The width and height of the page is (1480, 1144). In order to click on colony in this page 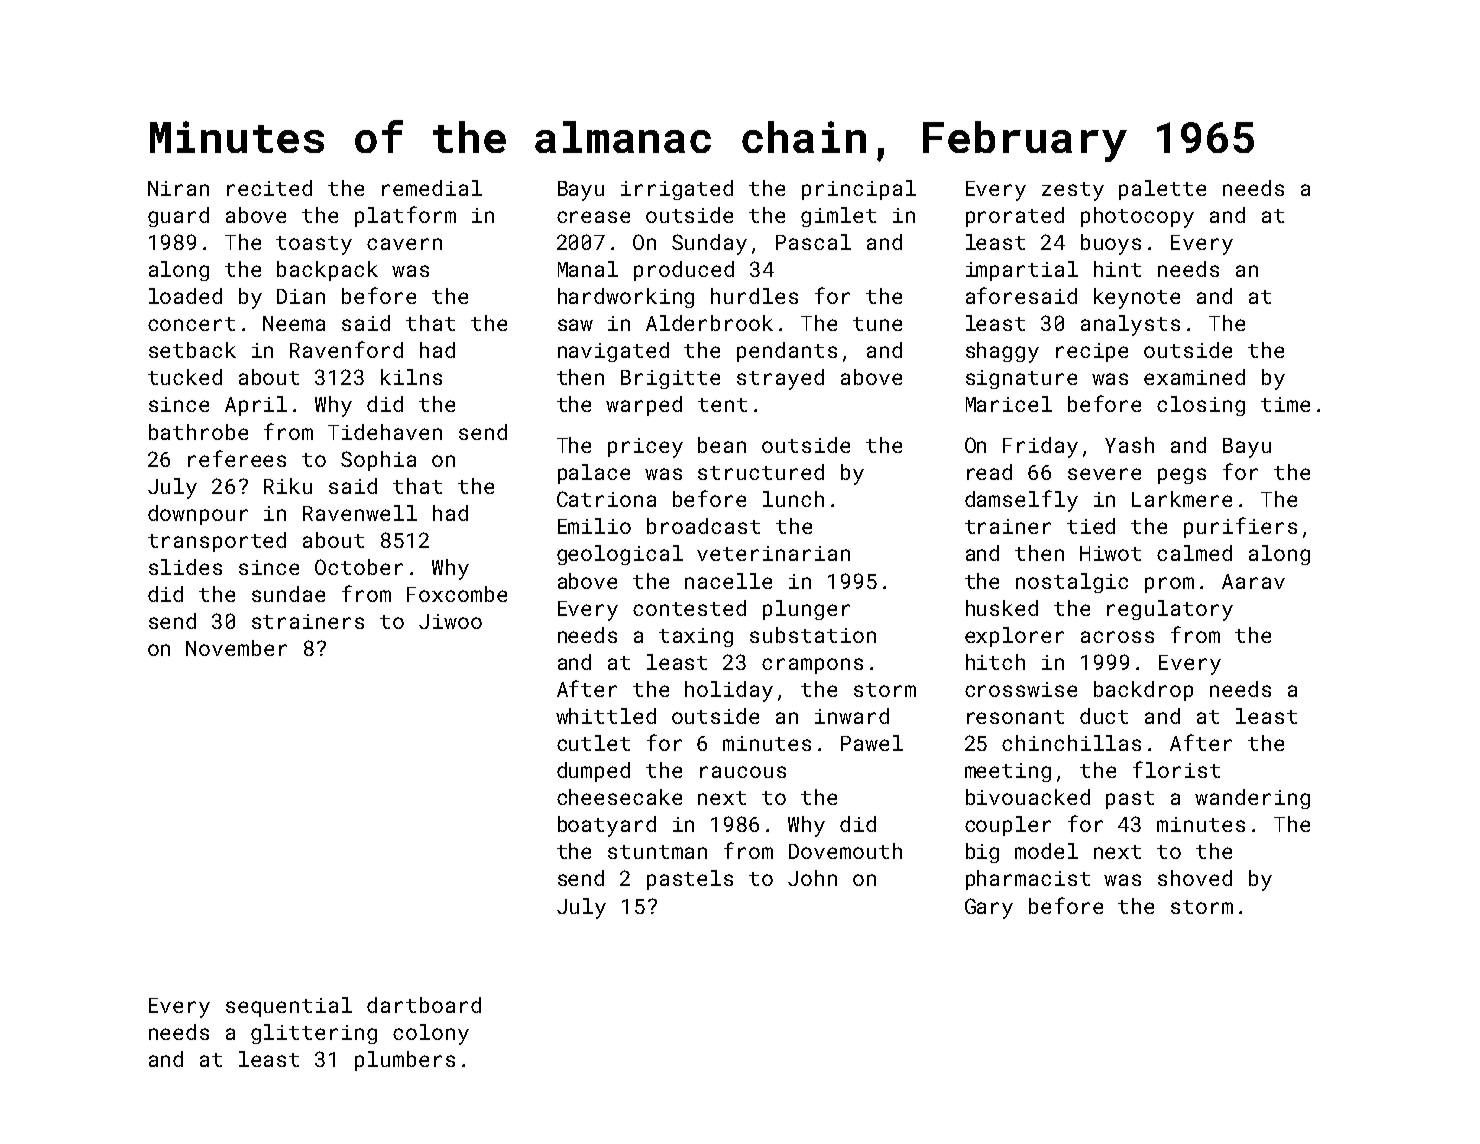, I will do `click(431, 1034)`.
